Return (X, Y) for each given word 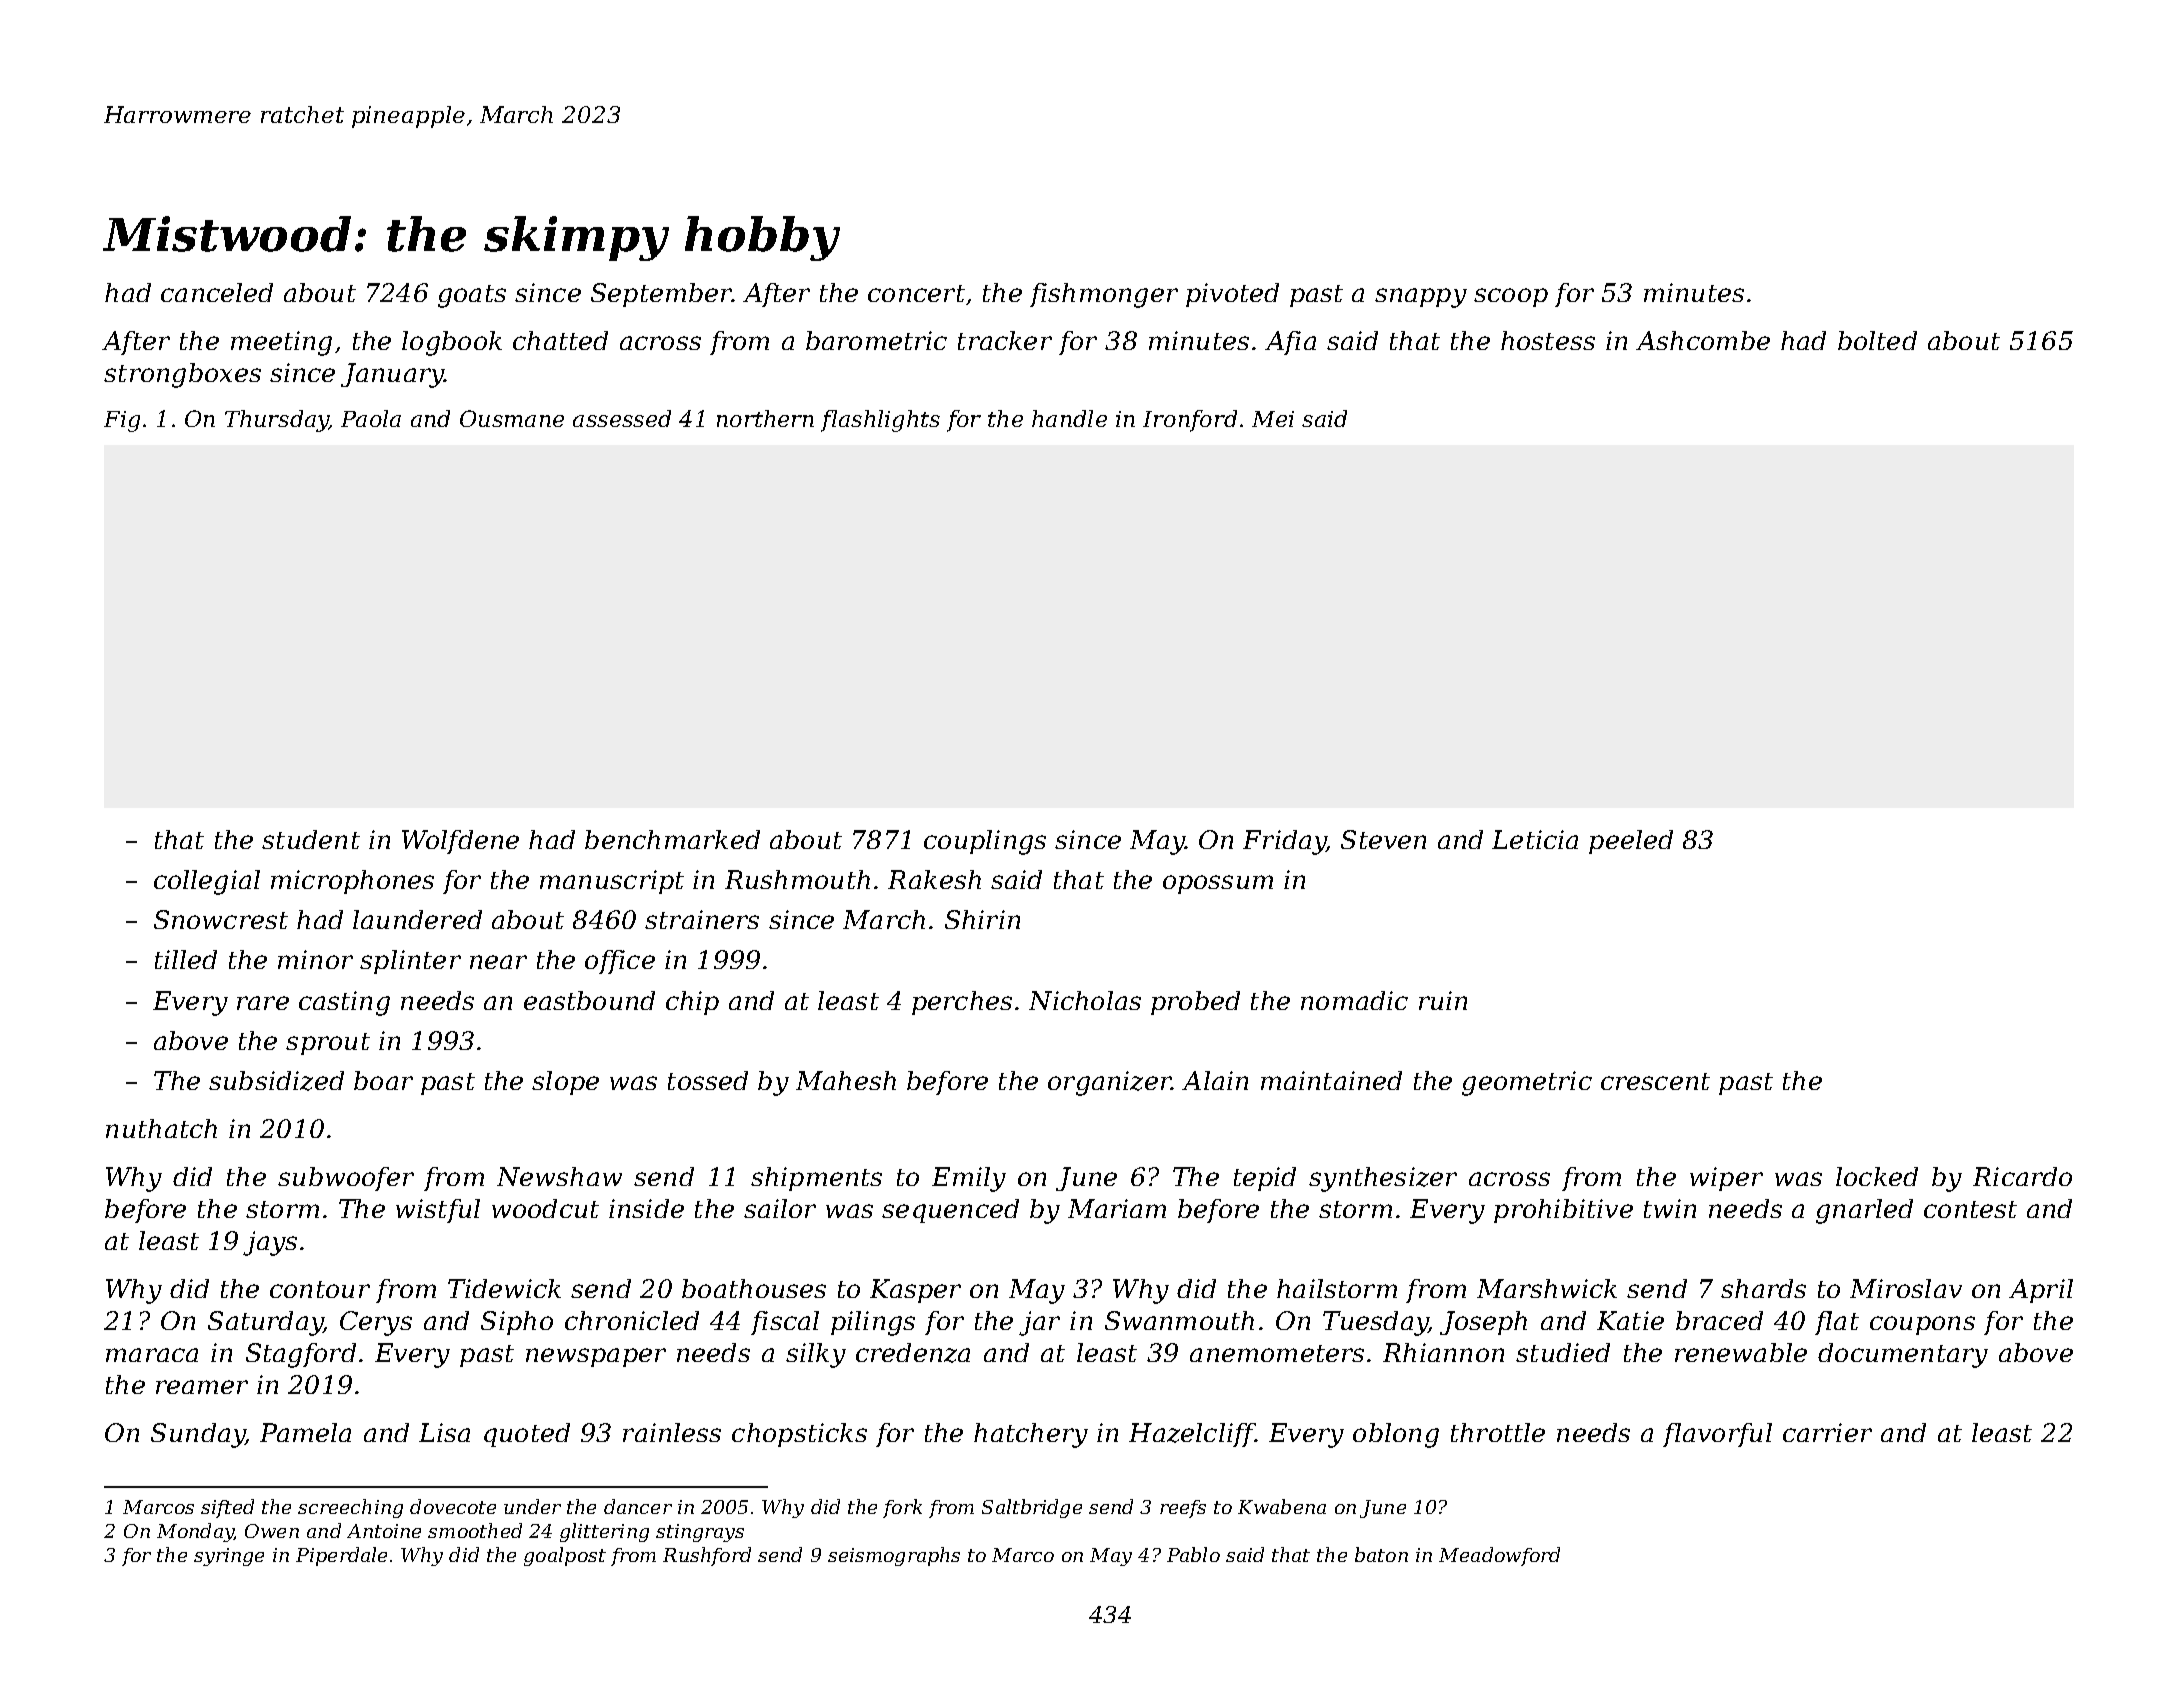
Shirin (982, 919)
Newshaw (559, 1176)
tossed (708, 1080)
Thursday (277, 421)
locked (1877, 1176)
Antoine (384, 1531)
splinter (410, 962)
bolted (1877, 340)
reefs (1183, 1509)
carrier (1827, 1432)
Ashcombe (1703, 340)
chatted (560, 340)
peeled (1631, 842)
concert (916, 293)
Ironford (1190, 421)
